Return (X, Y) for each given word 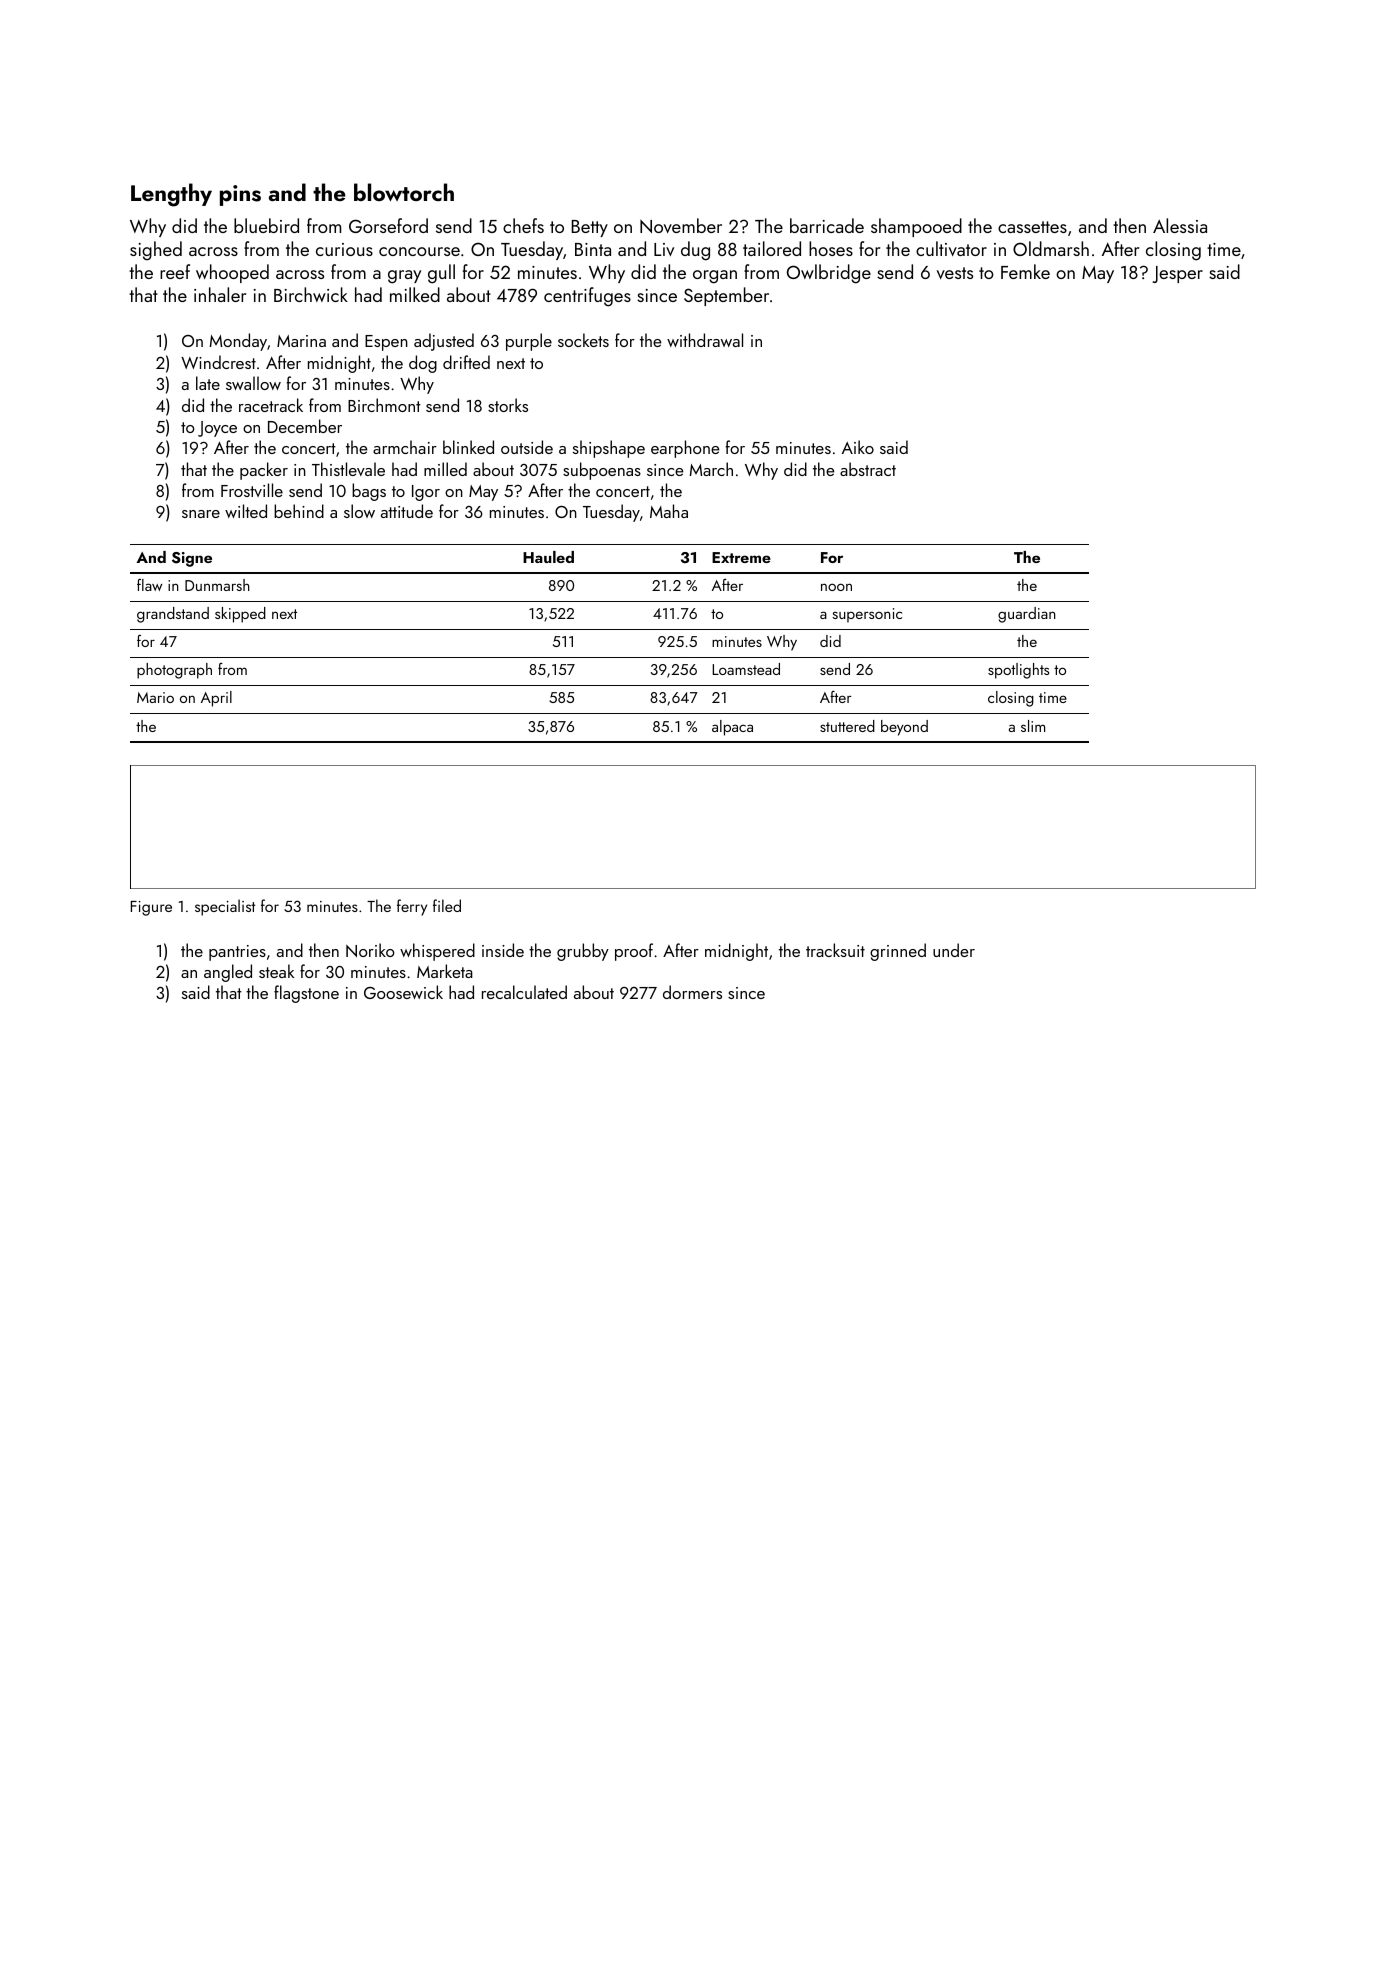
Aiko (858, 447)
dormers (692, 992)
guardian (1027, 615)
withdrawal (705, 340)
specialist (225, 907)
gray (404, 277)
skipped (240, 615)
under (954, 950)
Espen (386, 343)
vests (955, 273)
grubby (583, 952)
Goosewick (403, 992)
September (726, 296)
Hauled (548, 557)
